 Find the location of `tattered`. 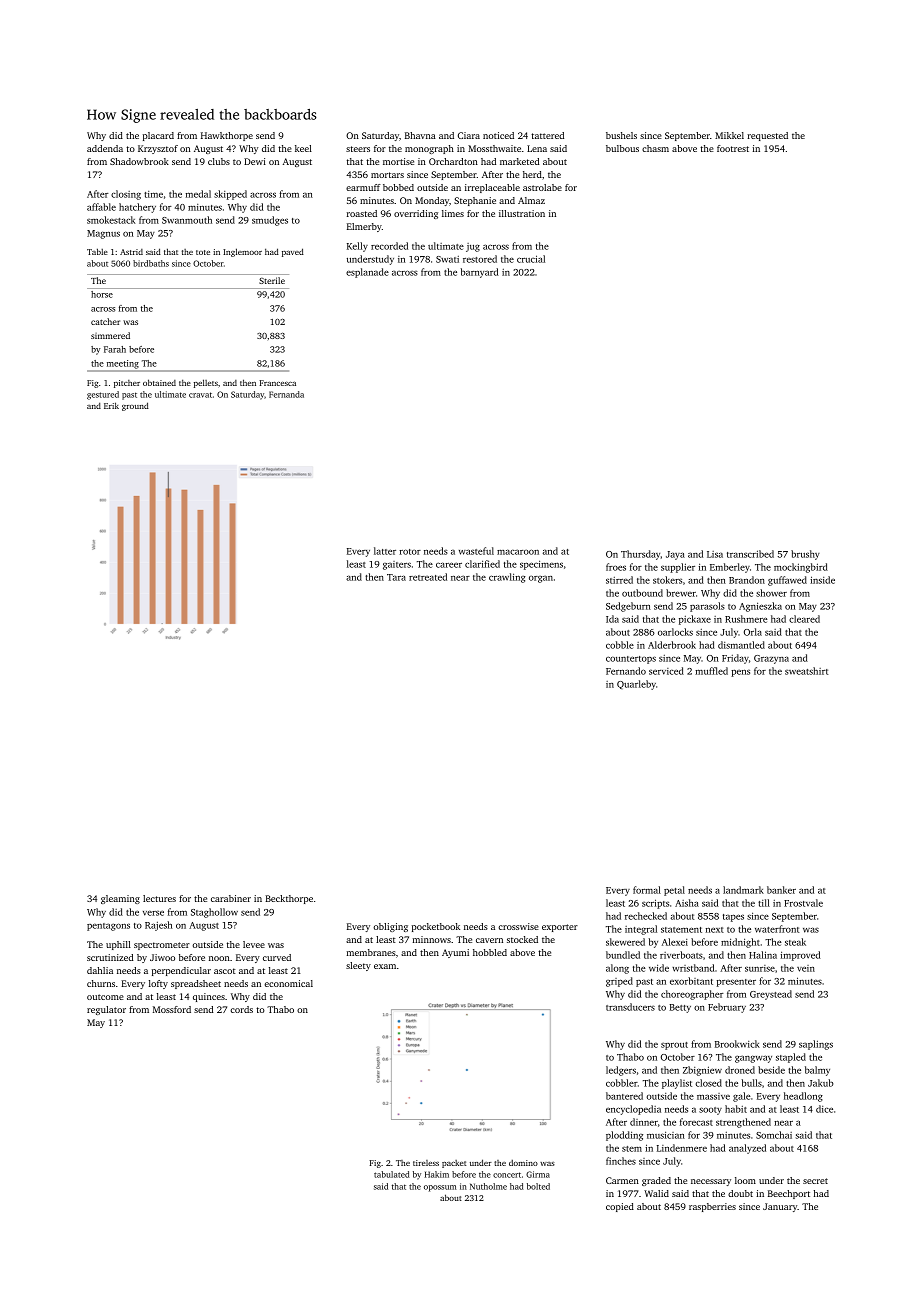

tattered is located at coordinates (547, 135).
